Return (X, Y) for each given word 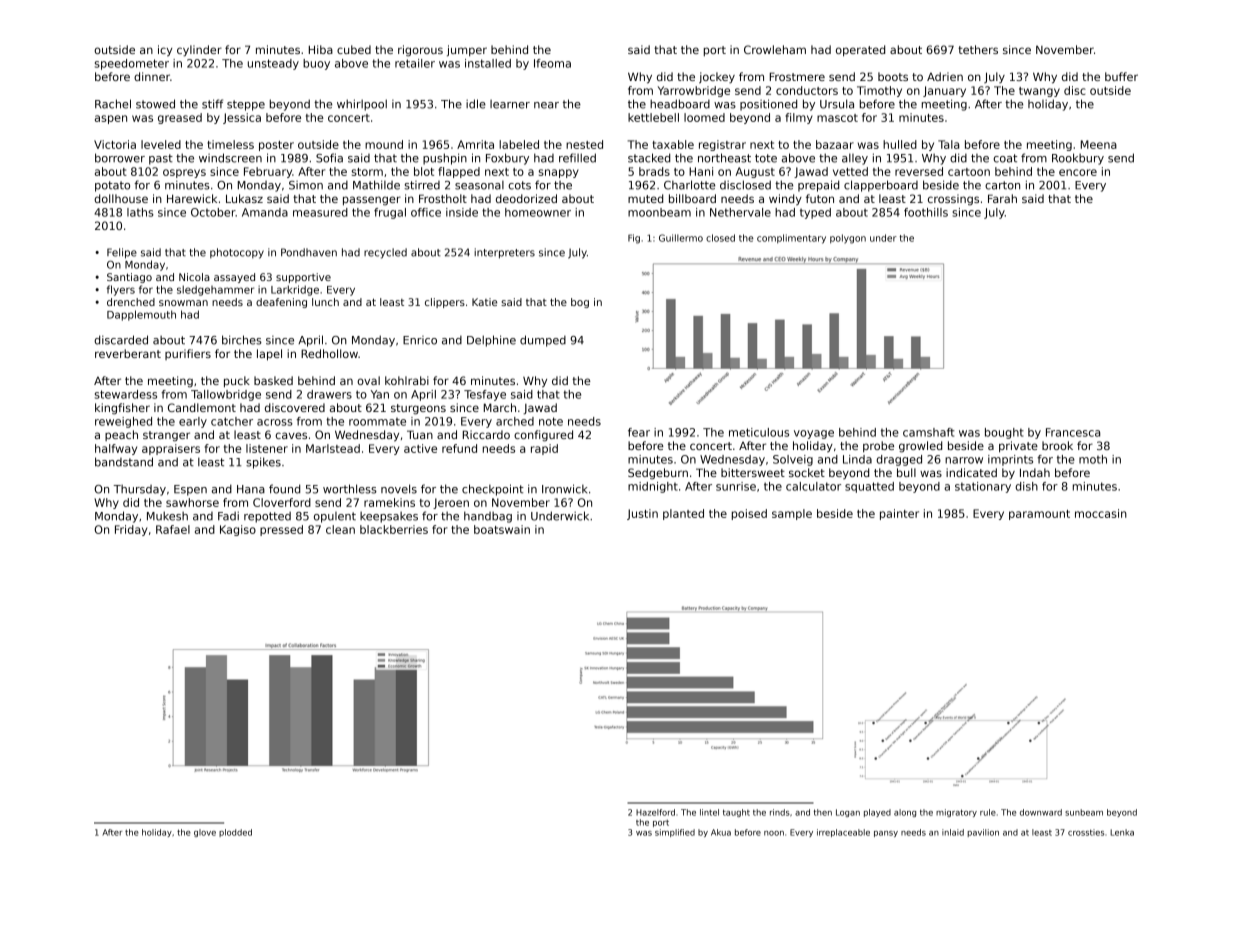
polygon (848, 239)
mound (384, 144)
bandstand (124, 462)
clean (340, 529)
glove (205, 833)
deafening (281, 303)
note (551, 421)
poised (749, 514)
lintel (709, 812)
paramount (1039, 515)
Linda (857, 459)
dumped (543, 341)
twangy (1039, 92)
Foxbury (507, 159)
